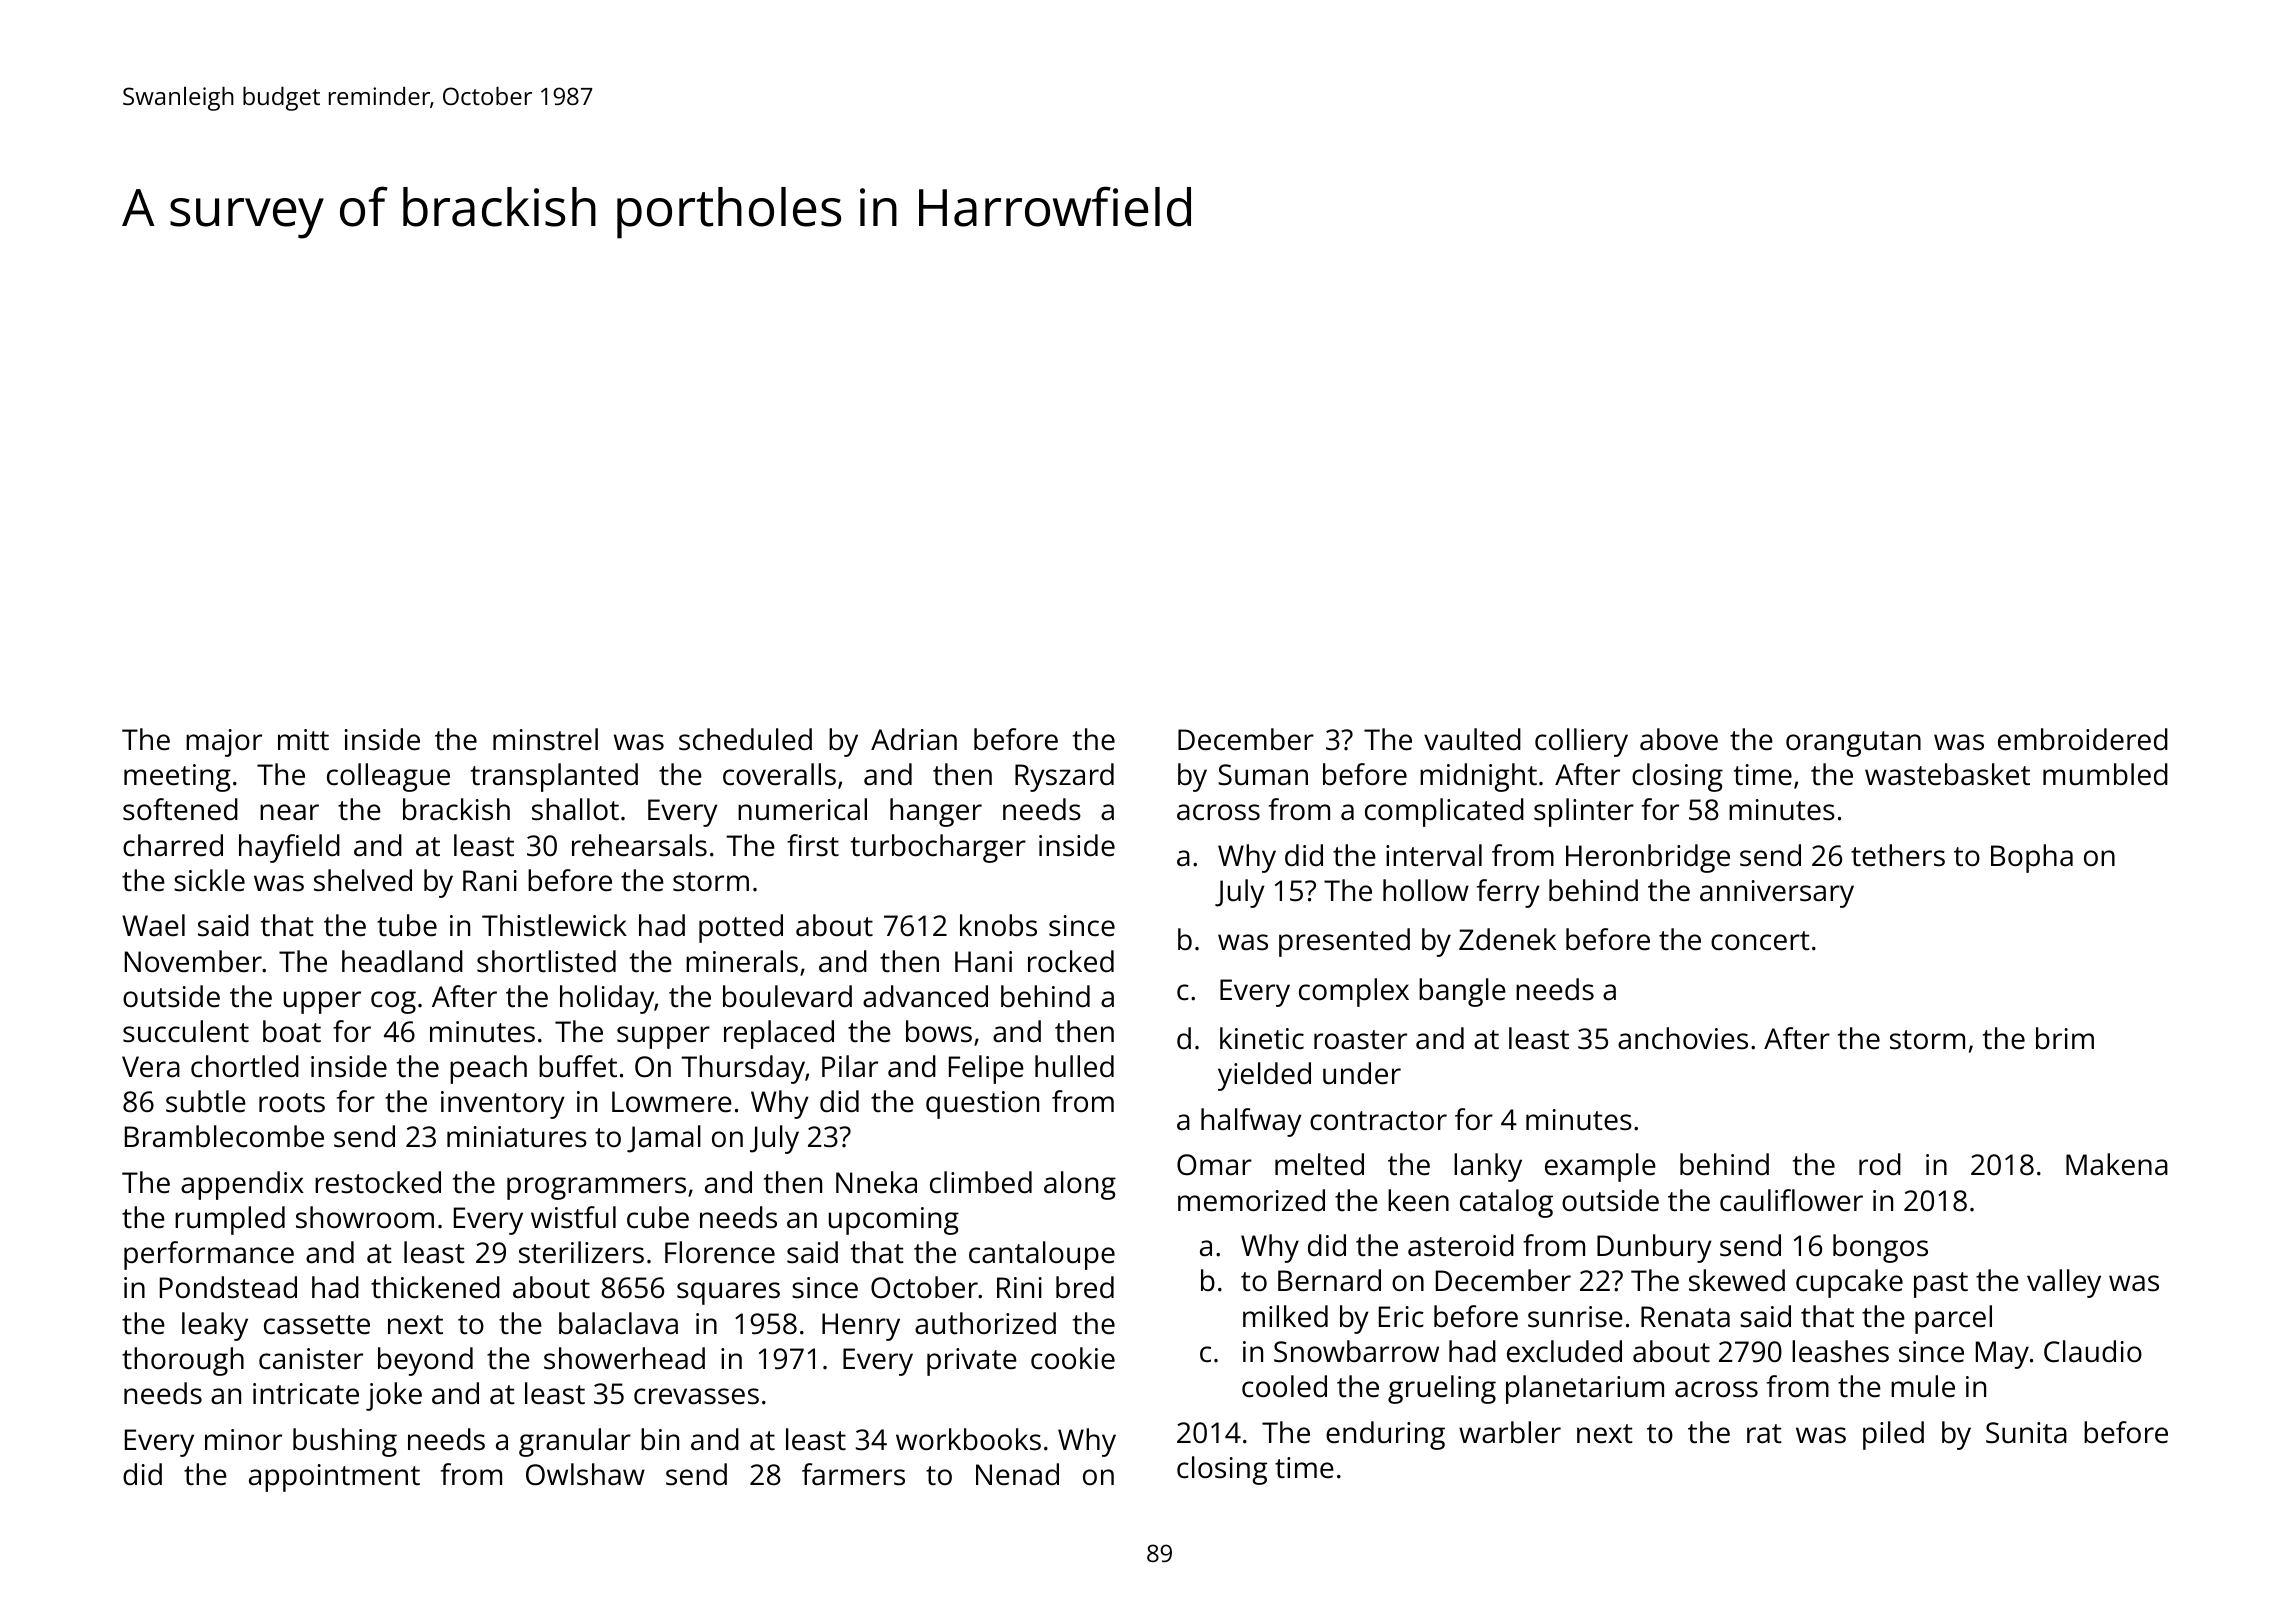 The width and height of the screenshot is (2292, 1620). Describe the element at coordinates (2065, 1038) in the screenshot. I see `brim` at that location.
